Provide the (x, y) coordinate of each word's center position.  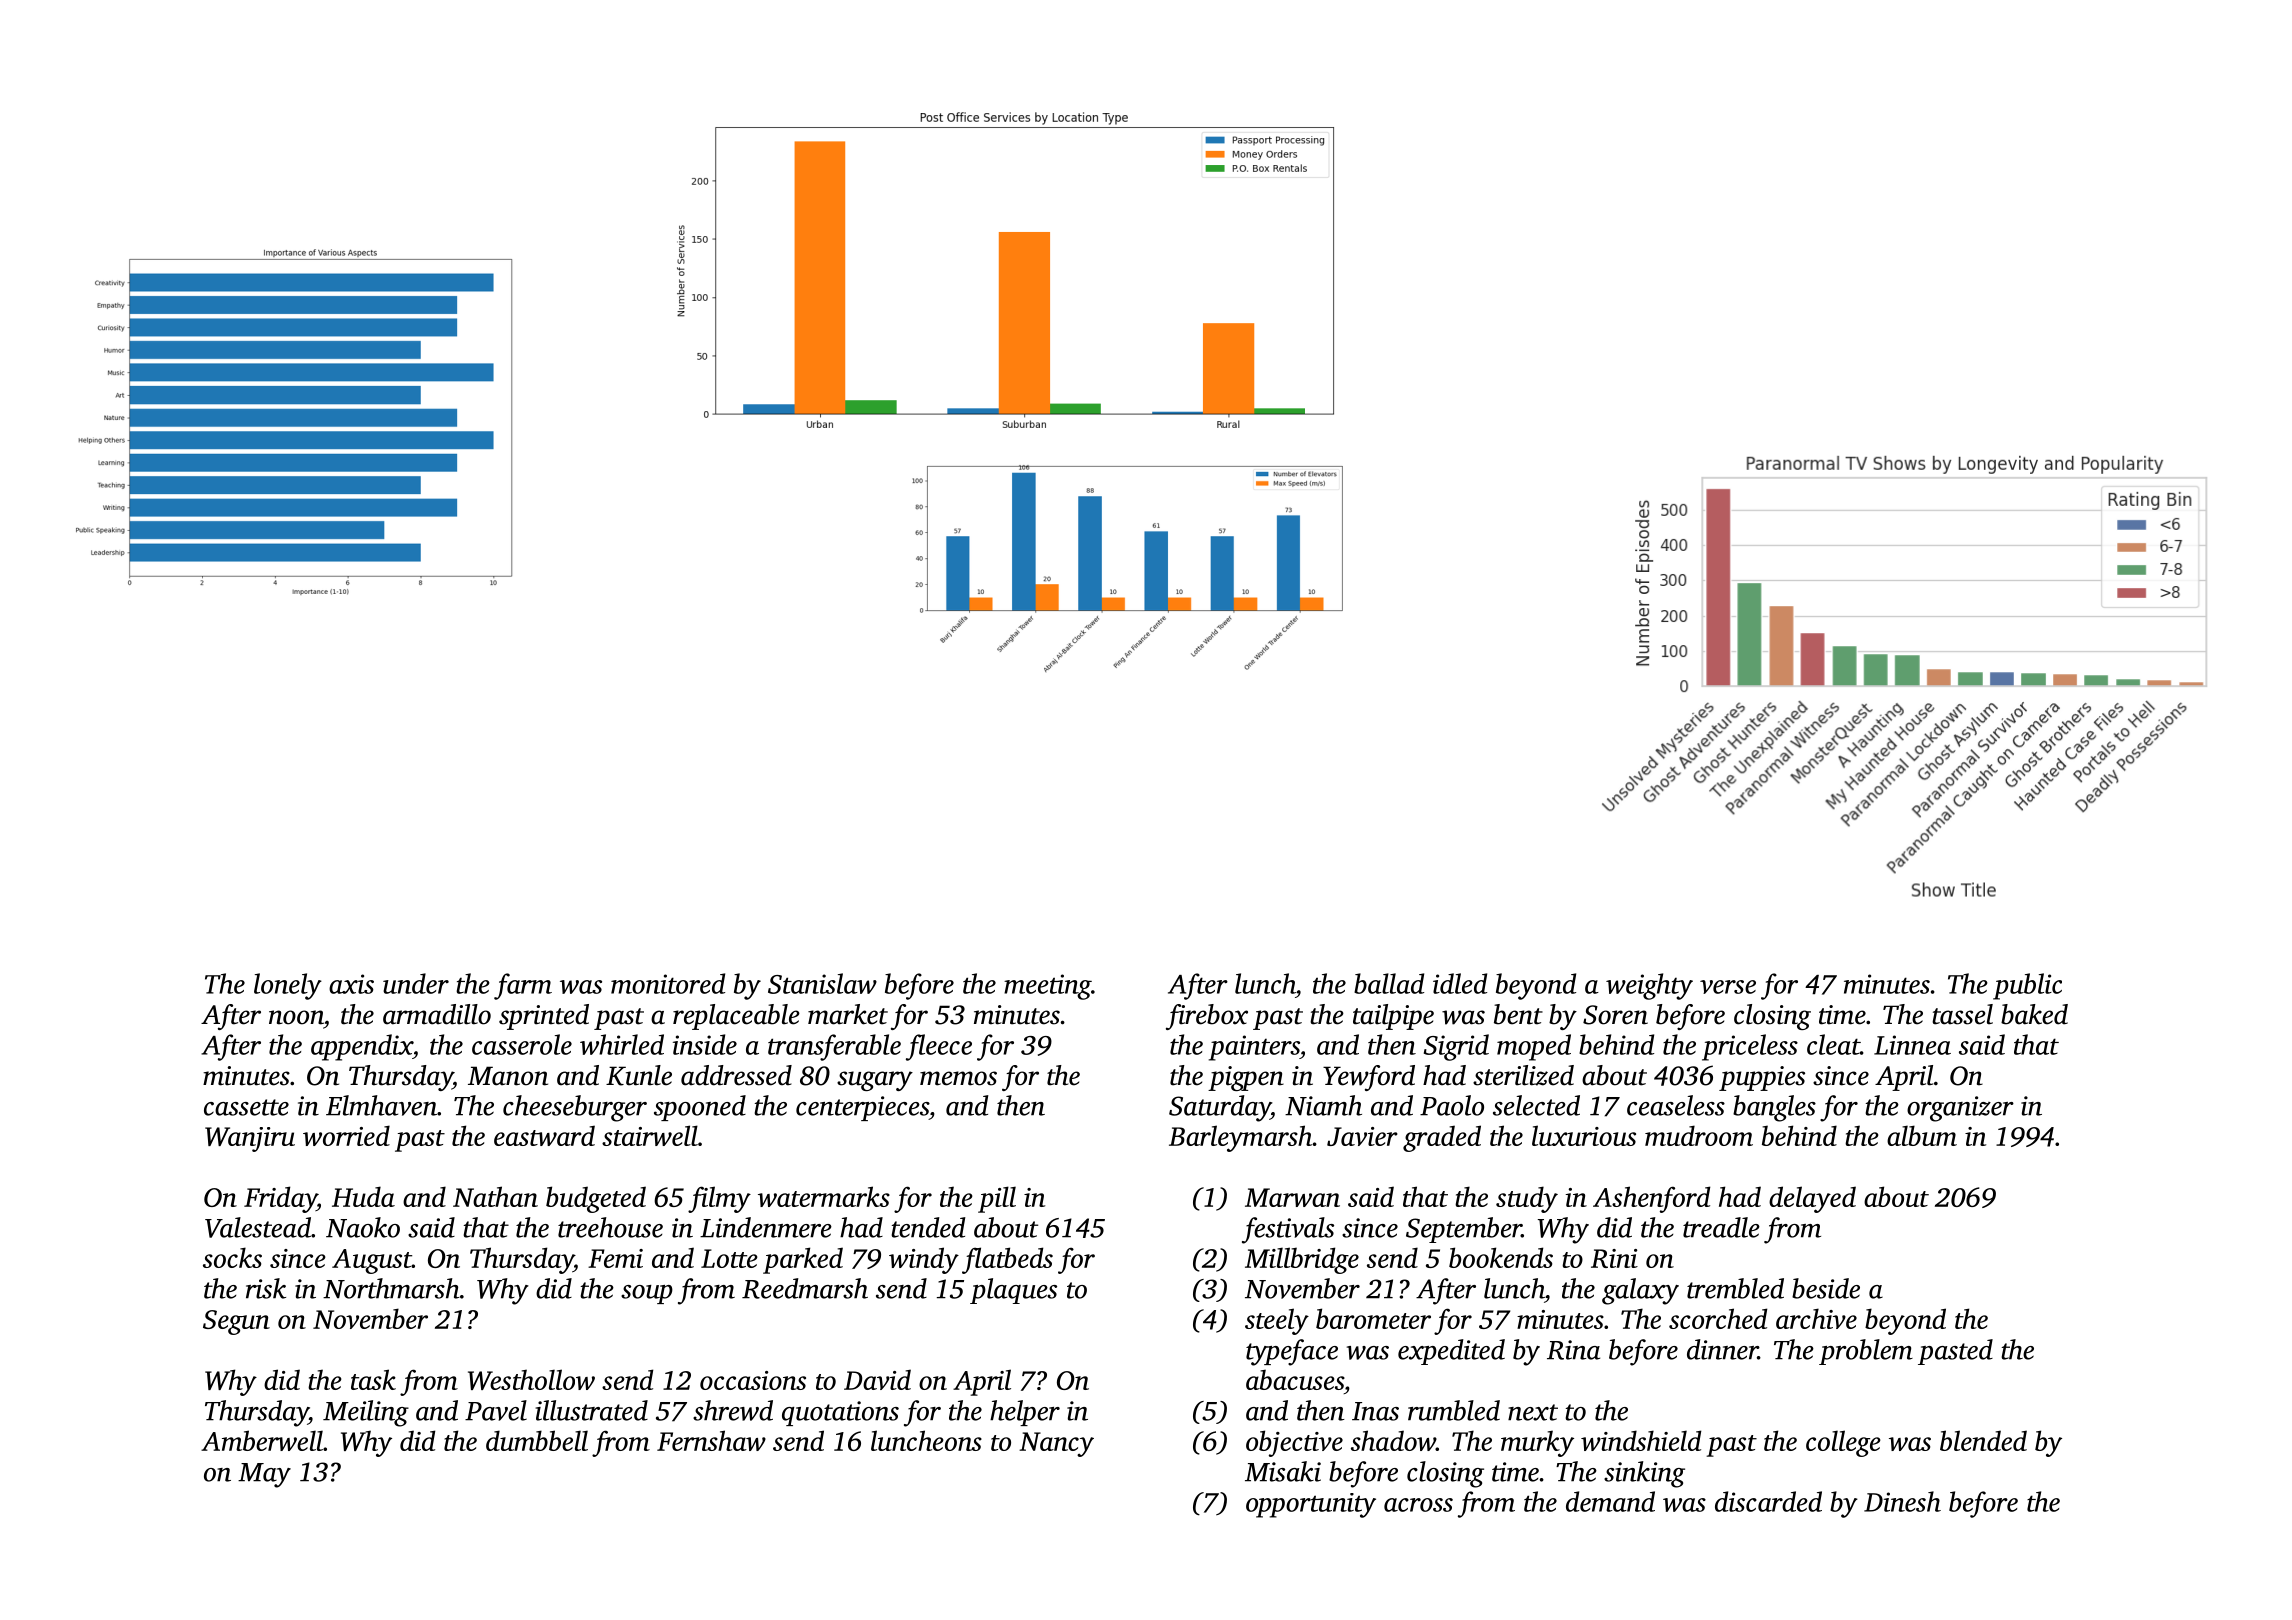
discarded (1768, 1501)
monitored (668, 983)
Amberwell (262, 1440)
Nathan (495, 1196)
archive (1816, 1318)
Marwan (1292, 1197)
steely (1277, 1321)
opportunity (1311, 1505)
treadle (1721, 1227)
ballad (1389, 983)
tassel (1962, 1014)
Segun (236, 1322)
